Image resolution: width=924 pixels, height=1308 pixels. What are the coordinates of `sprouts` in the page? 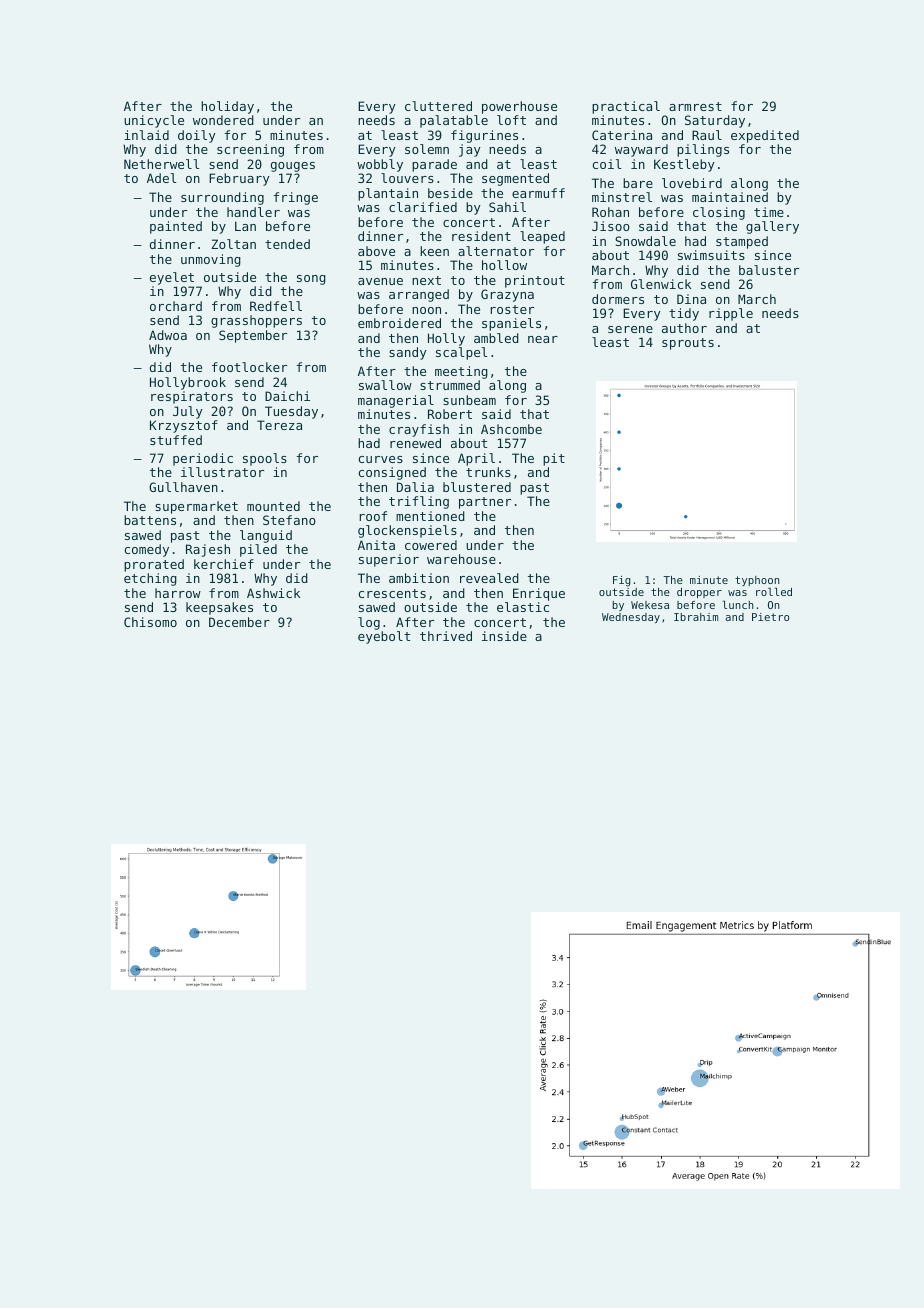 It's located at (688, 344).
